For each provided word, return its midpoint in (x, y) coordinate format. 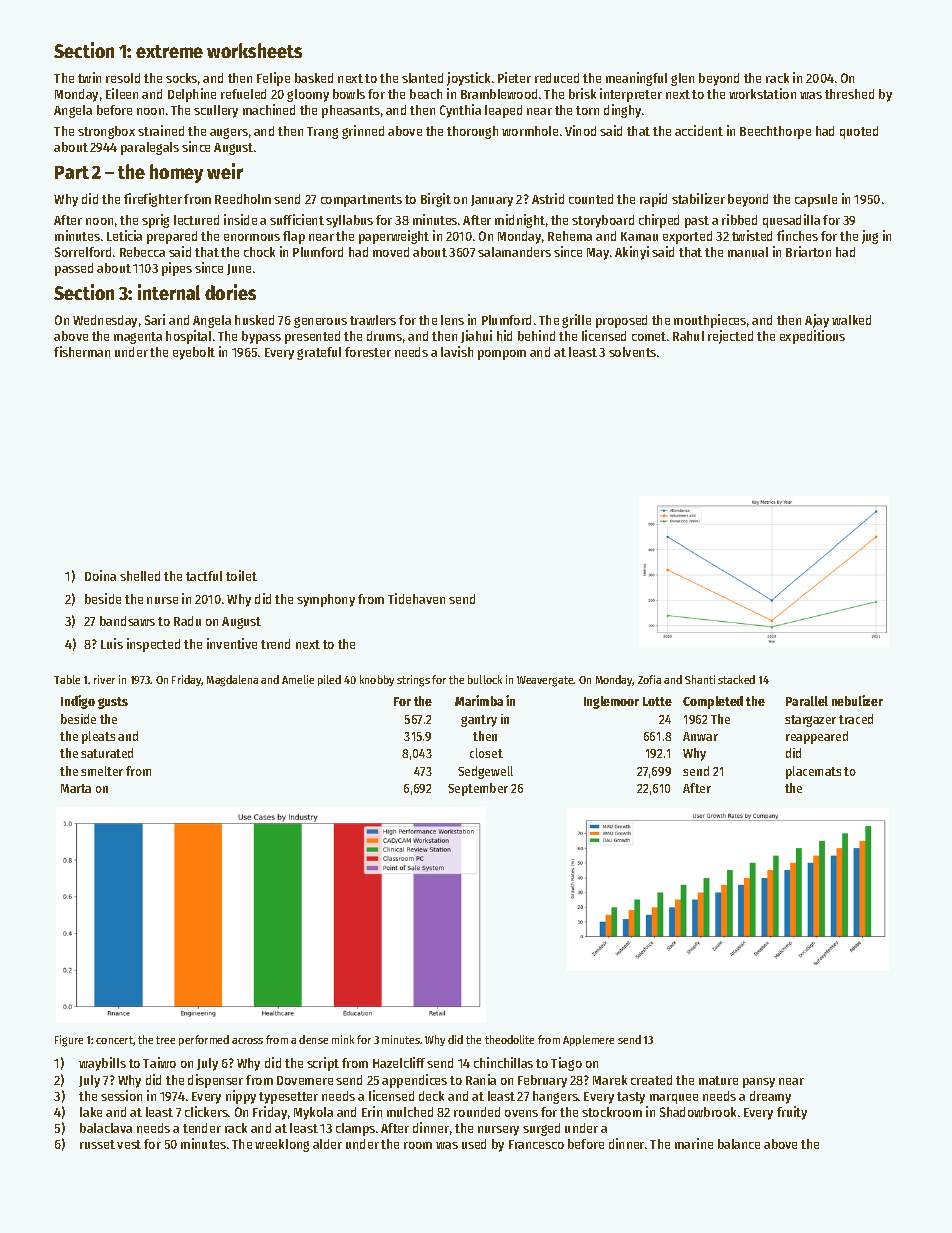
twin (89, 77)
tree (165, 1040)
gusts (113, 703)
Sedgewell (485, 772)
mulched (410, 1112)
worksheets (254, 50)
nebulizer (857, 700)
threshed (849, 94)
